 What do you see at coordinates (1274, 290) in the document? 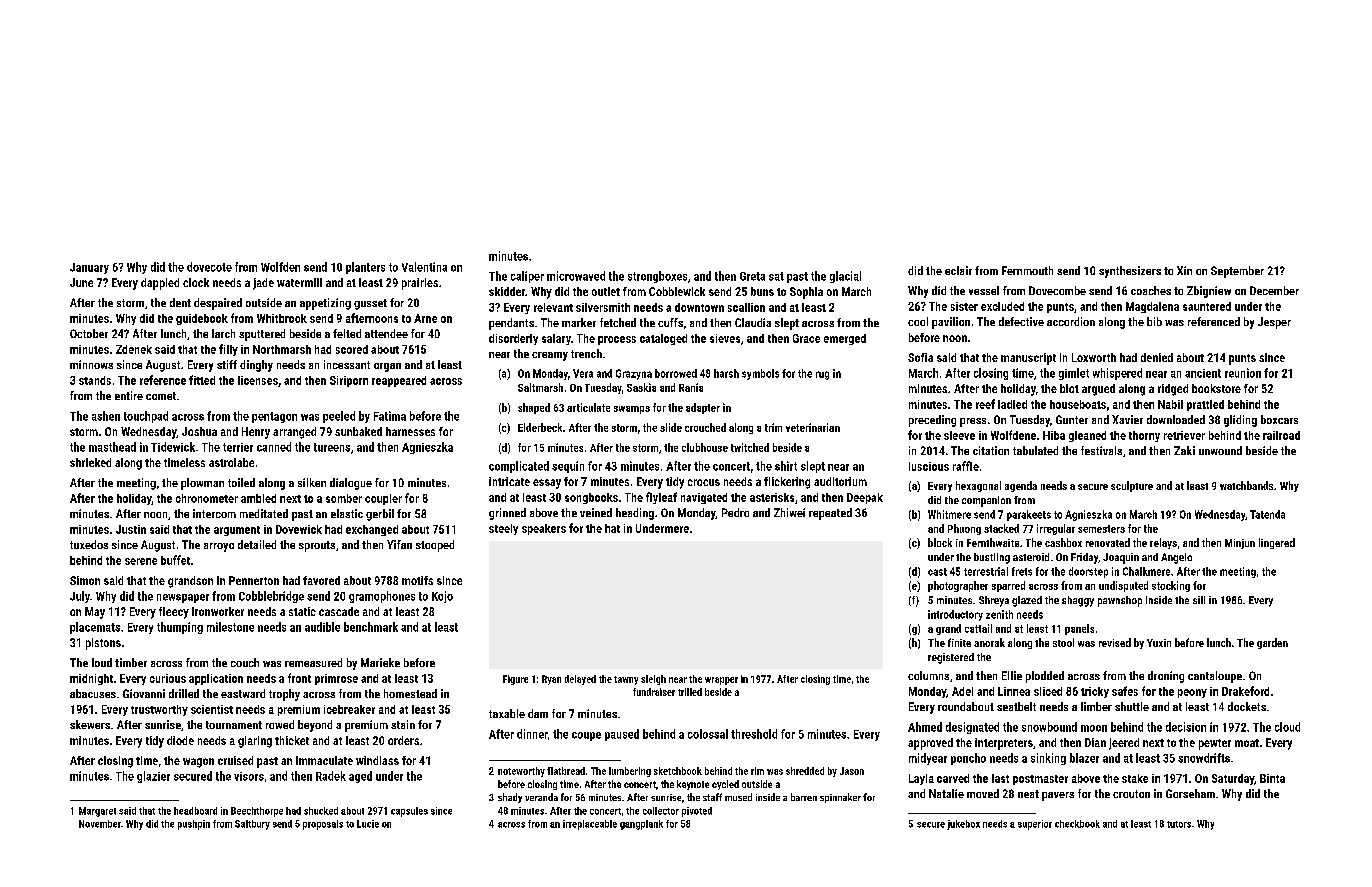
I see `December` at bounding box center [1274, 290].
